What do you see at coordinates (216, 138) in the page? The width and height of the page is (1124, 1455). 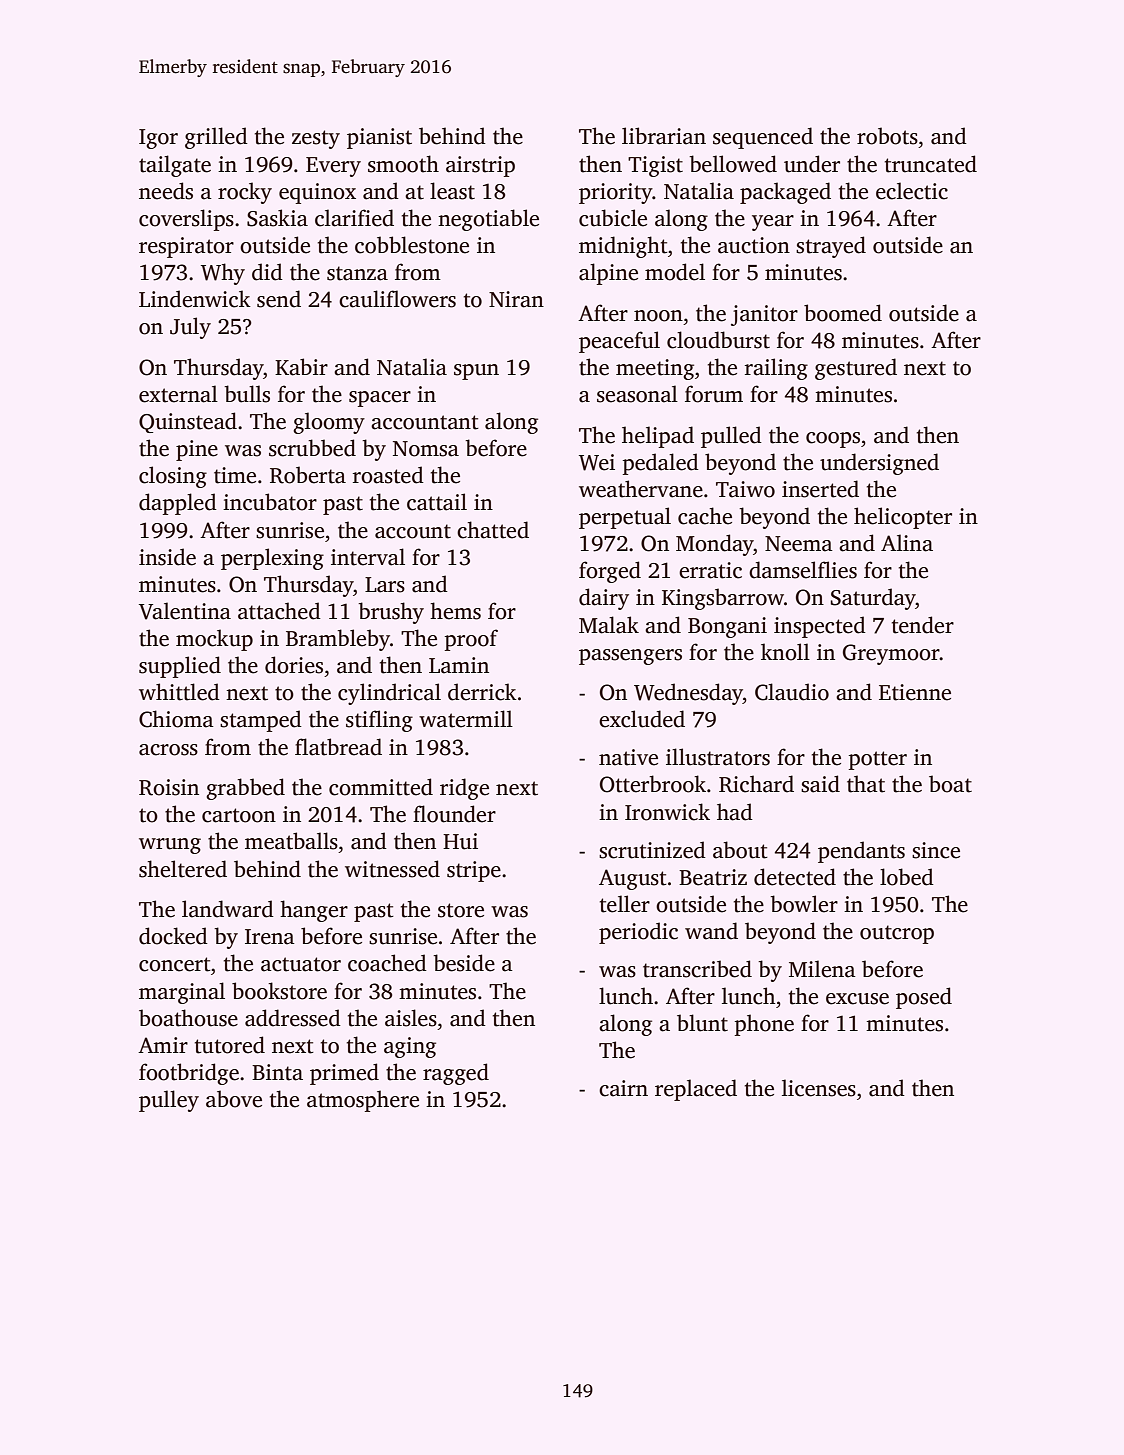 I see `grilled` at bounding box center [216, 138].
